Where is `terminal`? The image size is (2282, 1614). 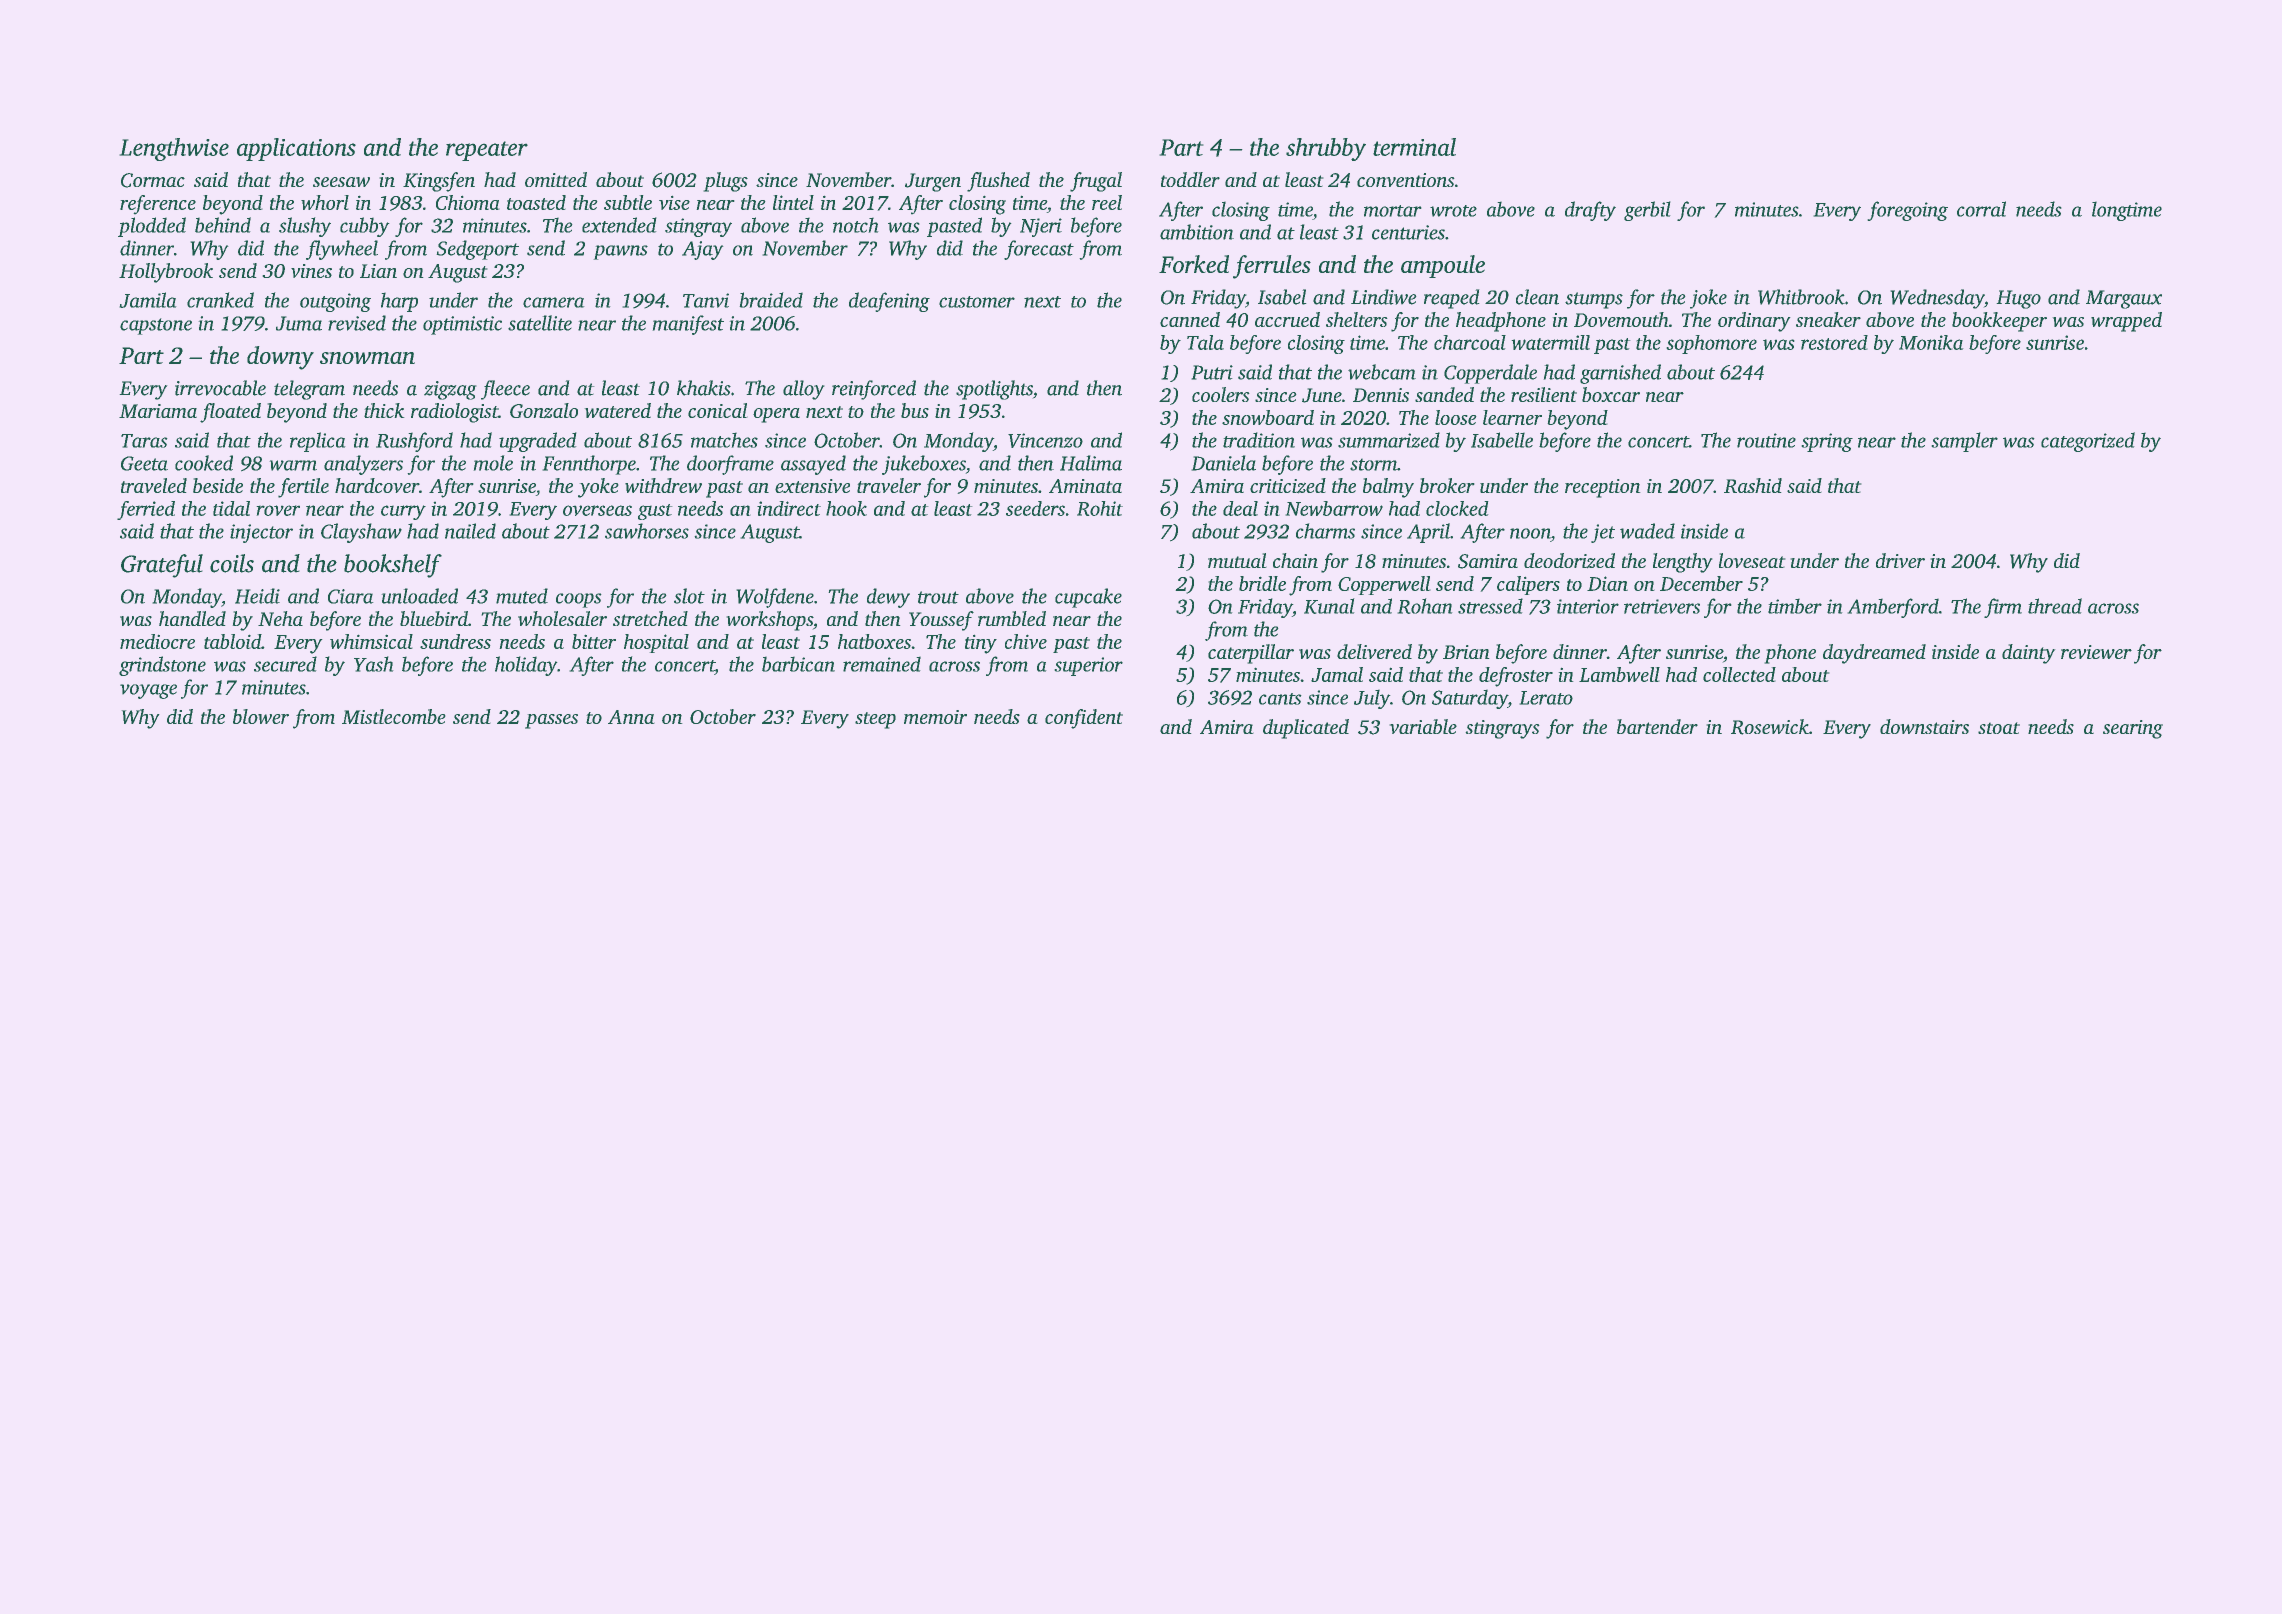
terminal is located at coordinates (1414, 147).
